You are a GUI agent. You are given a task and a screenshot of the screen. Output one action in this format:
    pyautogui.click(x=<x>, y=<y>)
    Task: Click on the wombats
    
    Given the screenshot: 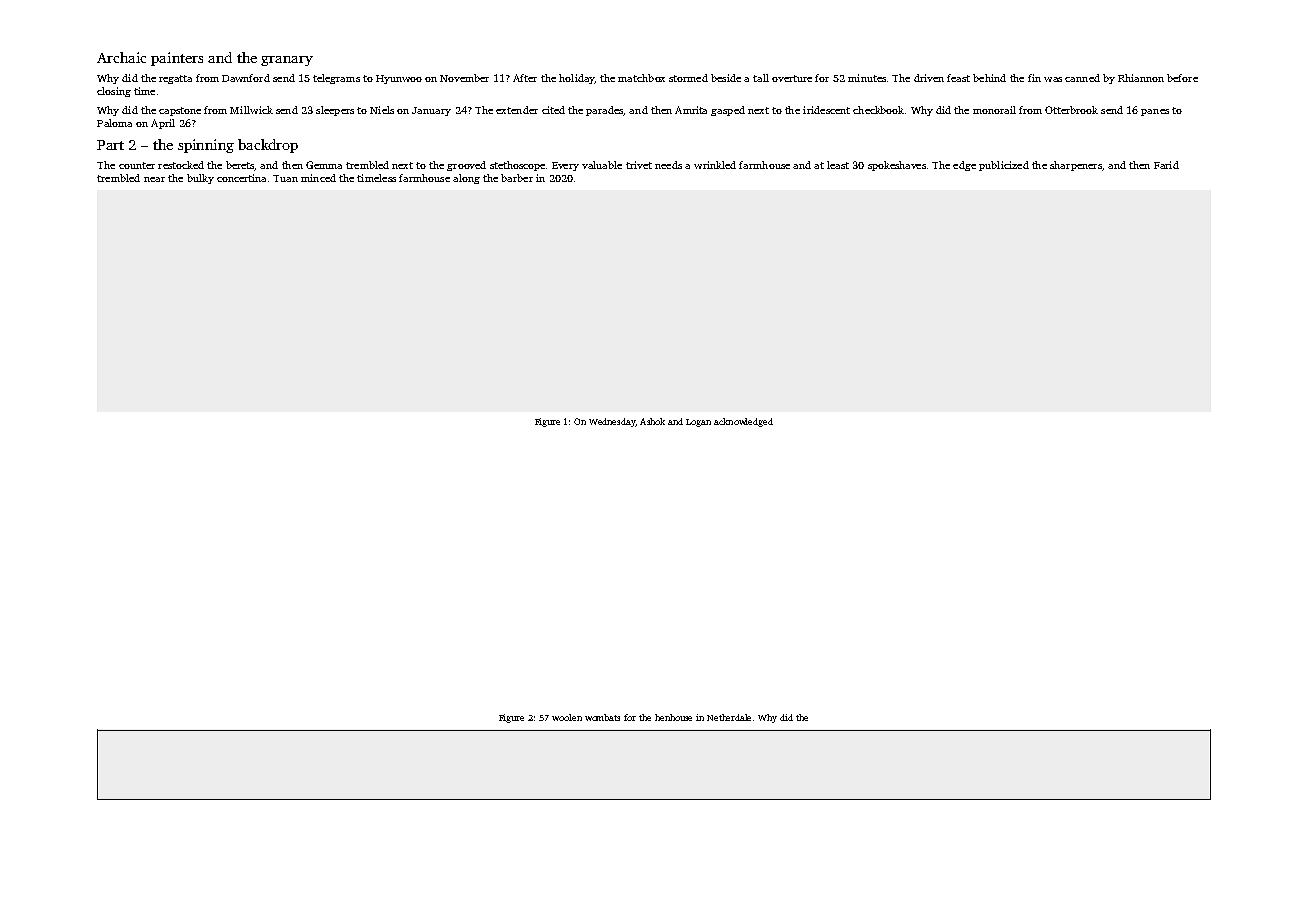 What is the action you would take?
    pyautogui.click(x=602, y=717)
